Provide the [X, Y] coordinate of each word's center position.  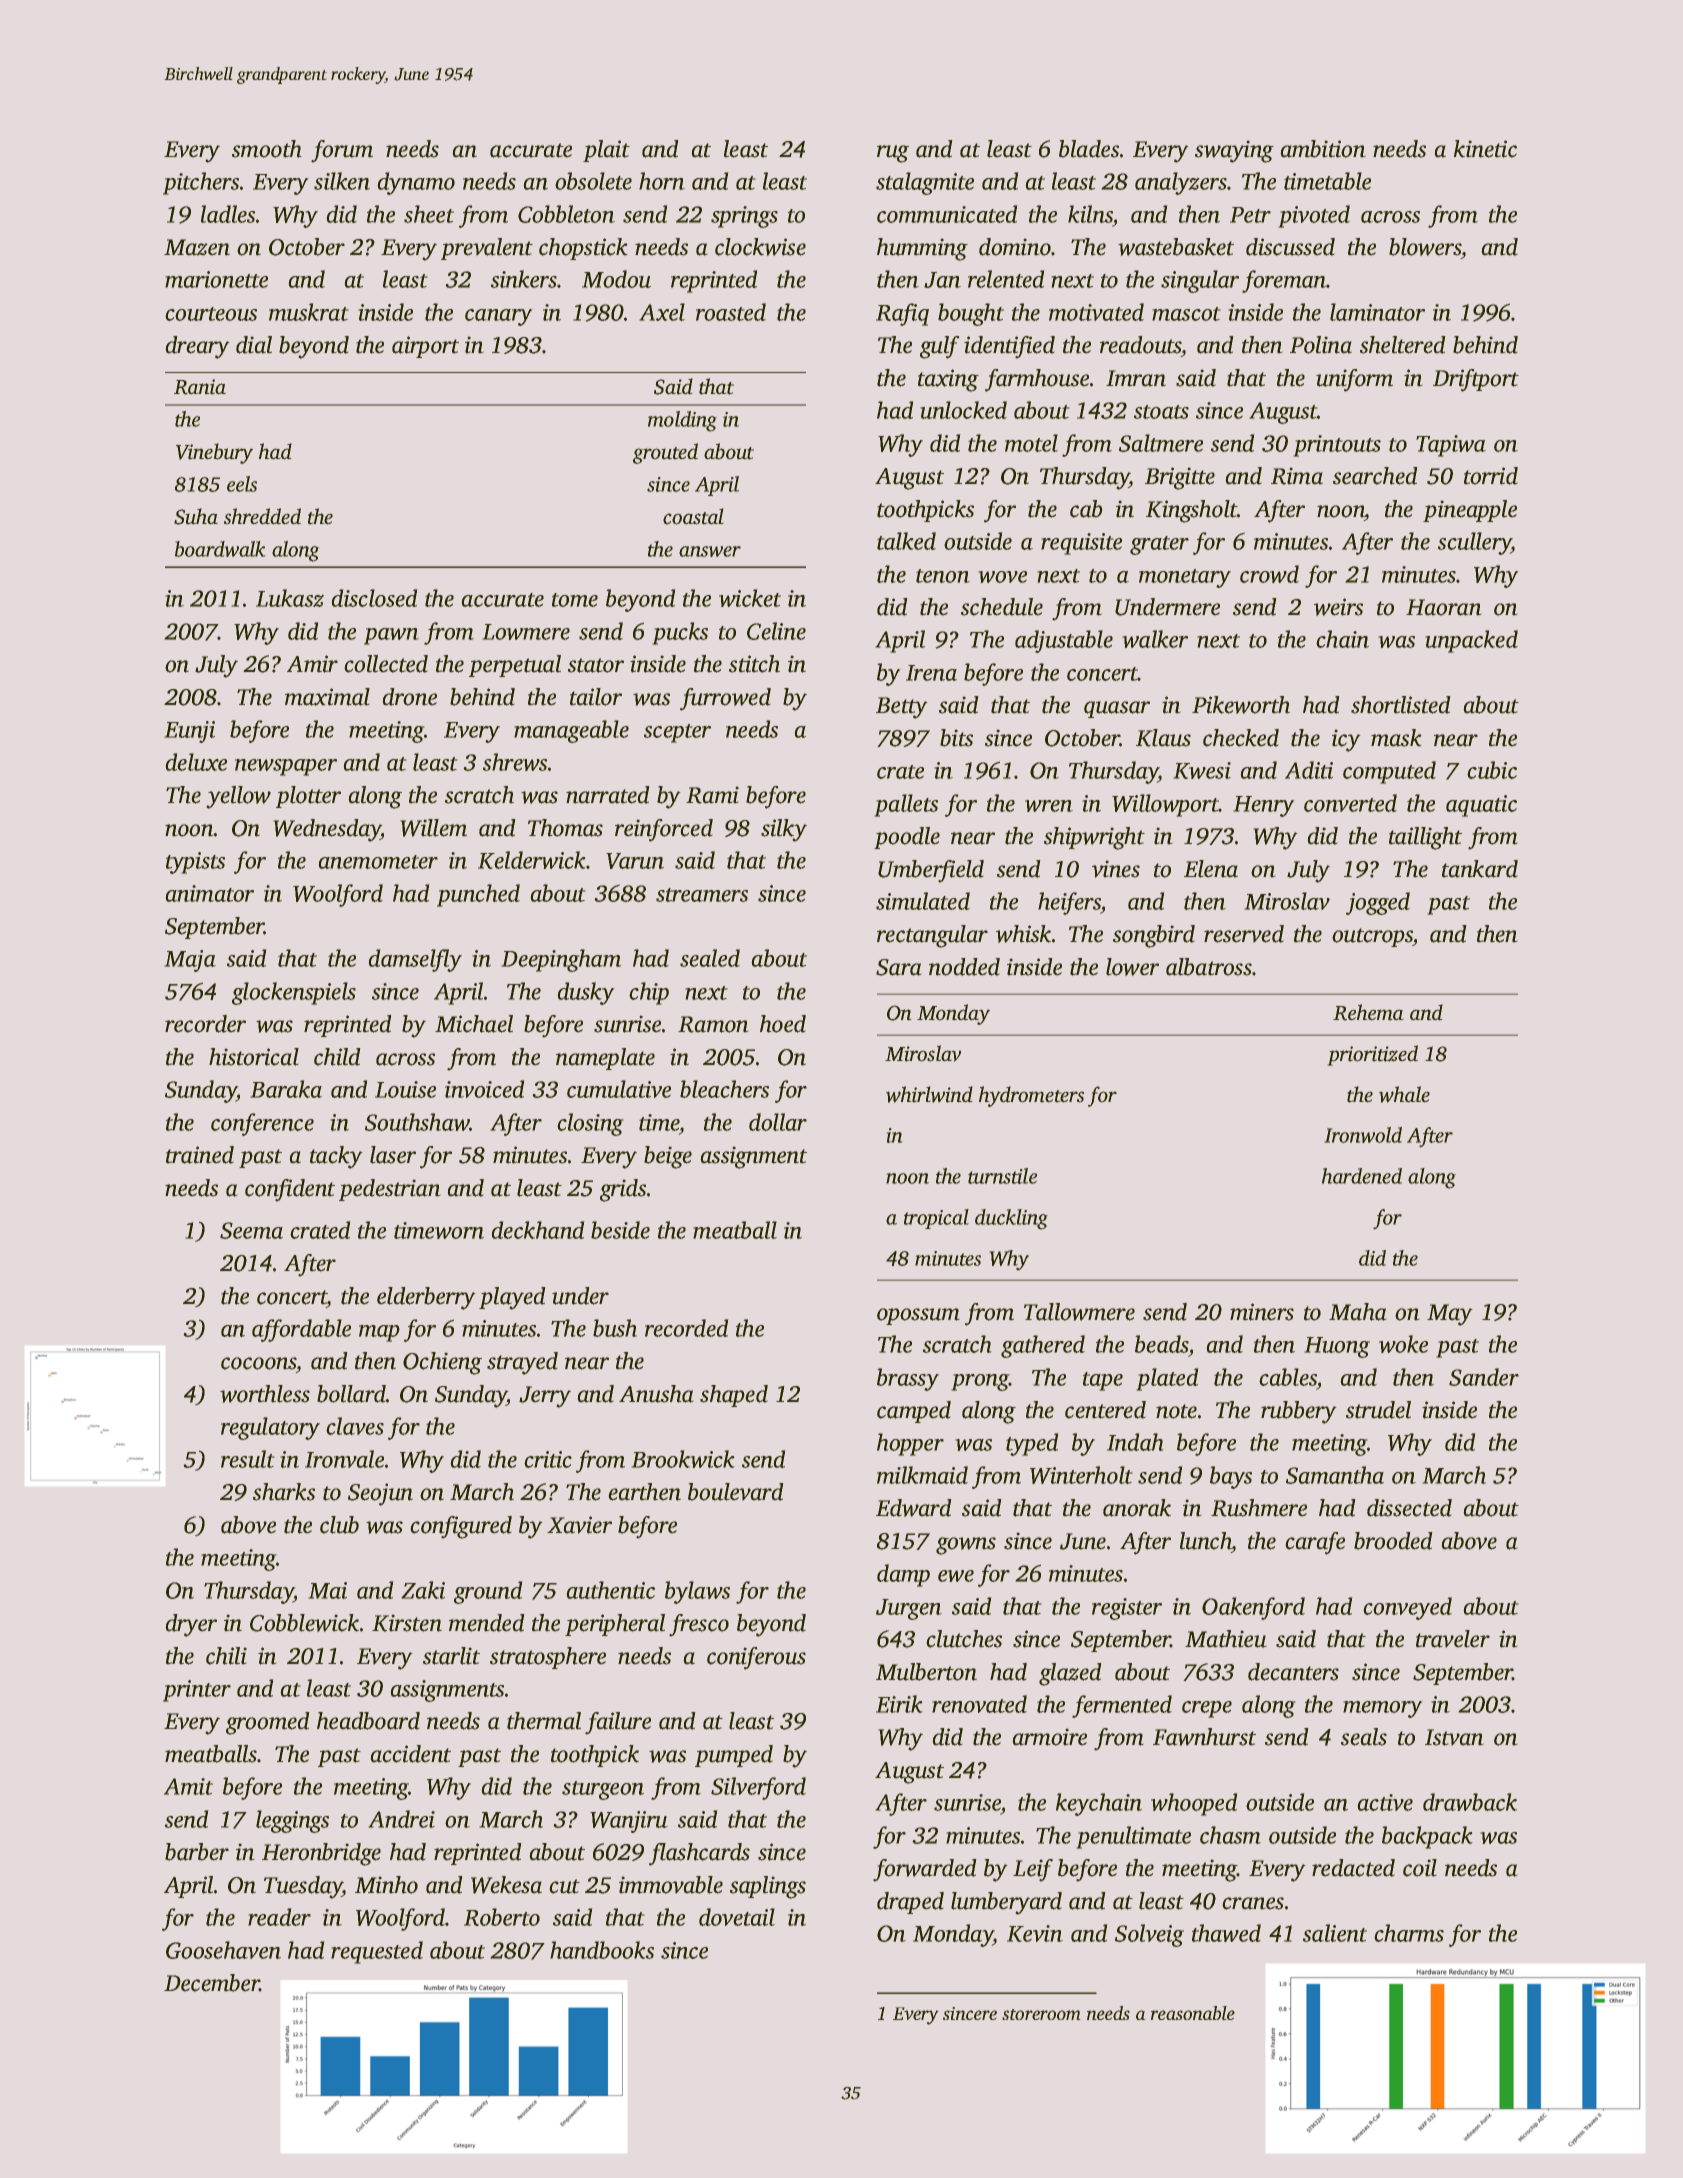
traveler [1453, 1639]
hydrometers [1031, 1096]
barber [197, 1852]
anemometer [378, 862]
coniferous [756, 1658]
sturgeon [603, 1790]
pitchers [201, 183]
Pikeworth [1241, 705]
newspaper [286, 767]
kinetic [1485, 149]
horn [662, 181]
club [339, 1525]
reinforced [664, 830]
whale [1404, 1094]
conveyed [1407, 1608]
